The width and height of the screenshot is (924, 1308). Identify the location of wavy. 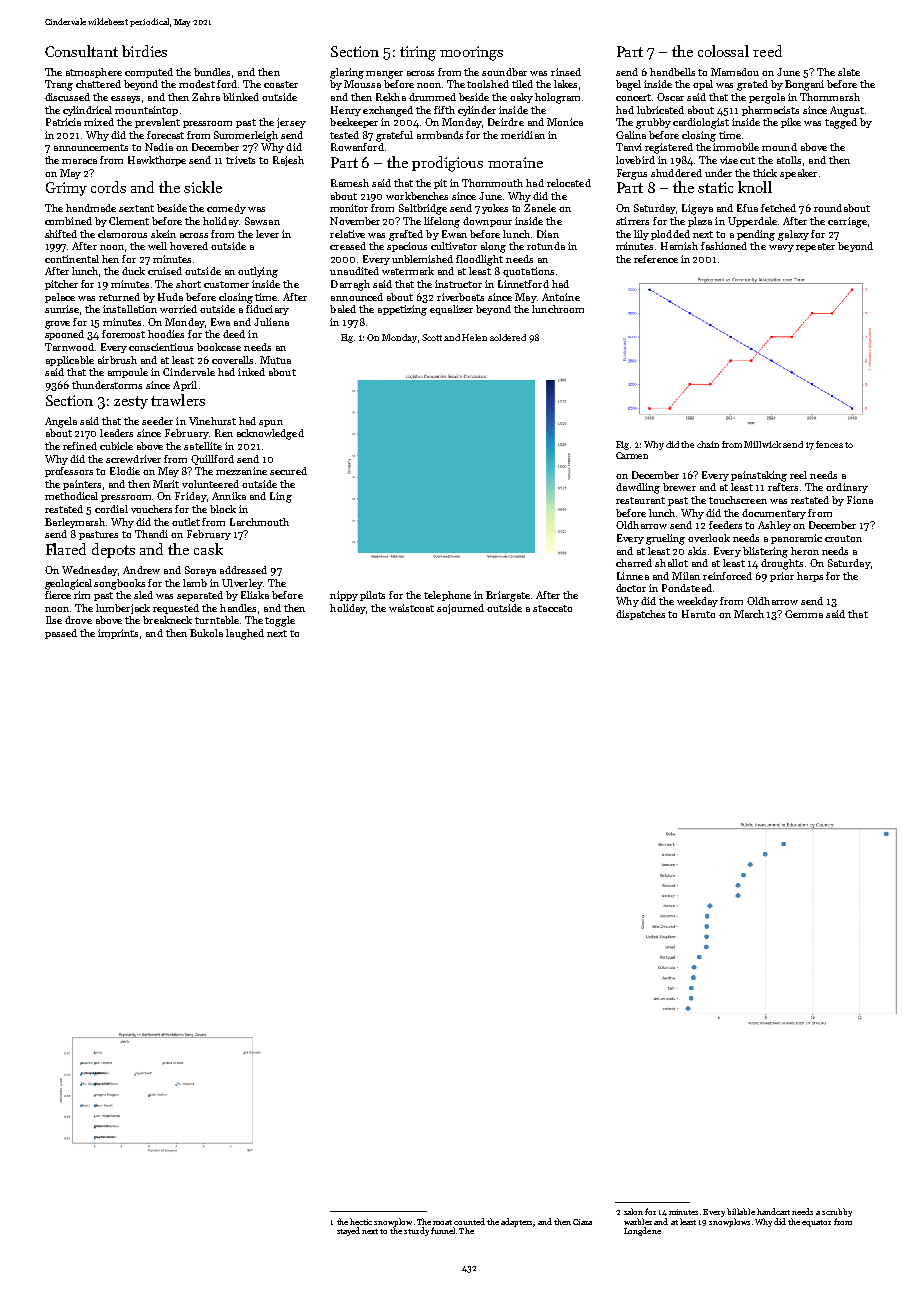
(781, 248).
